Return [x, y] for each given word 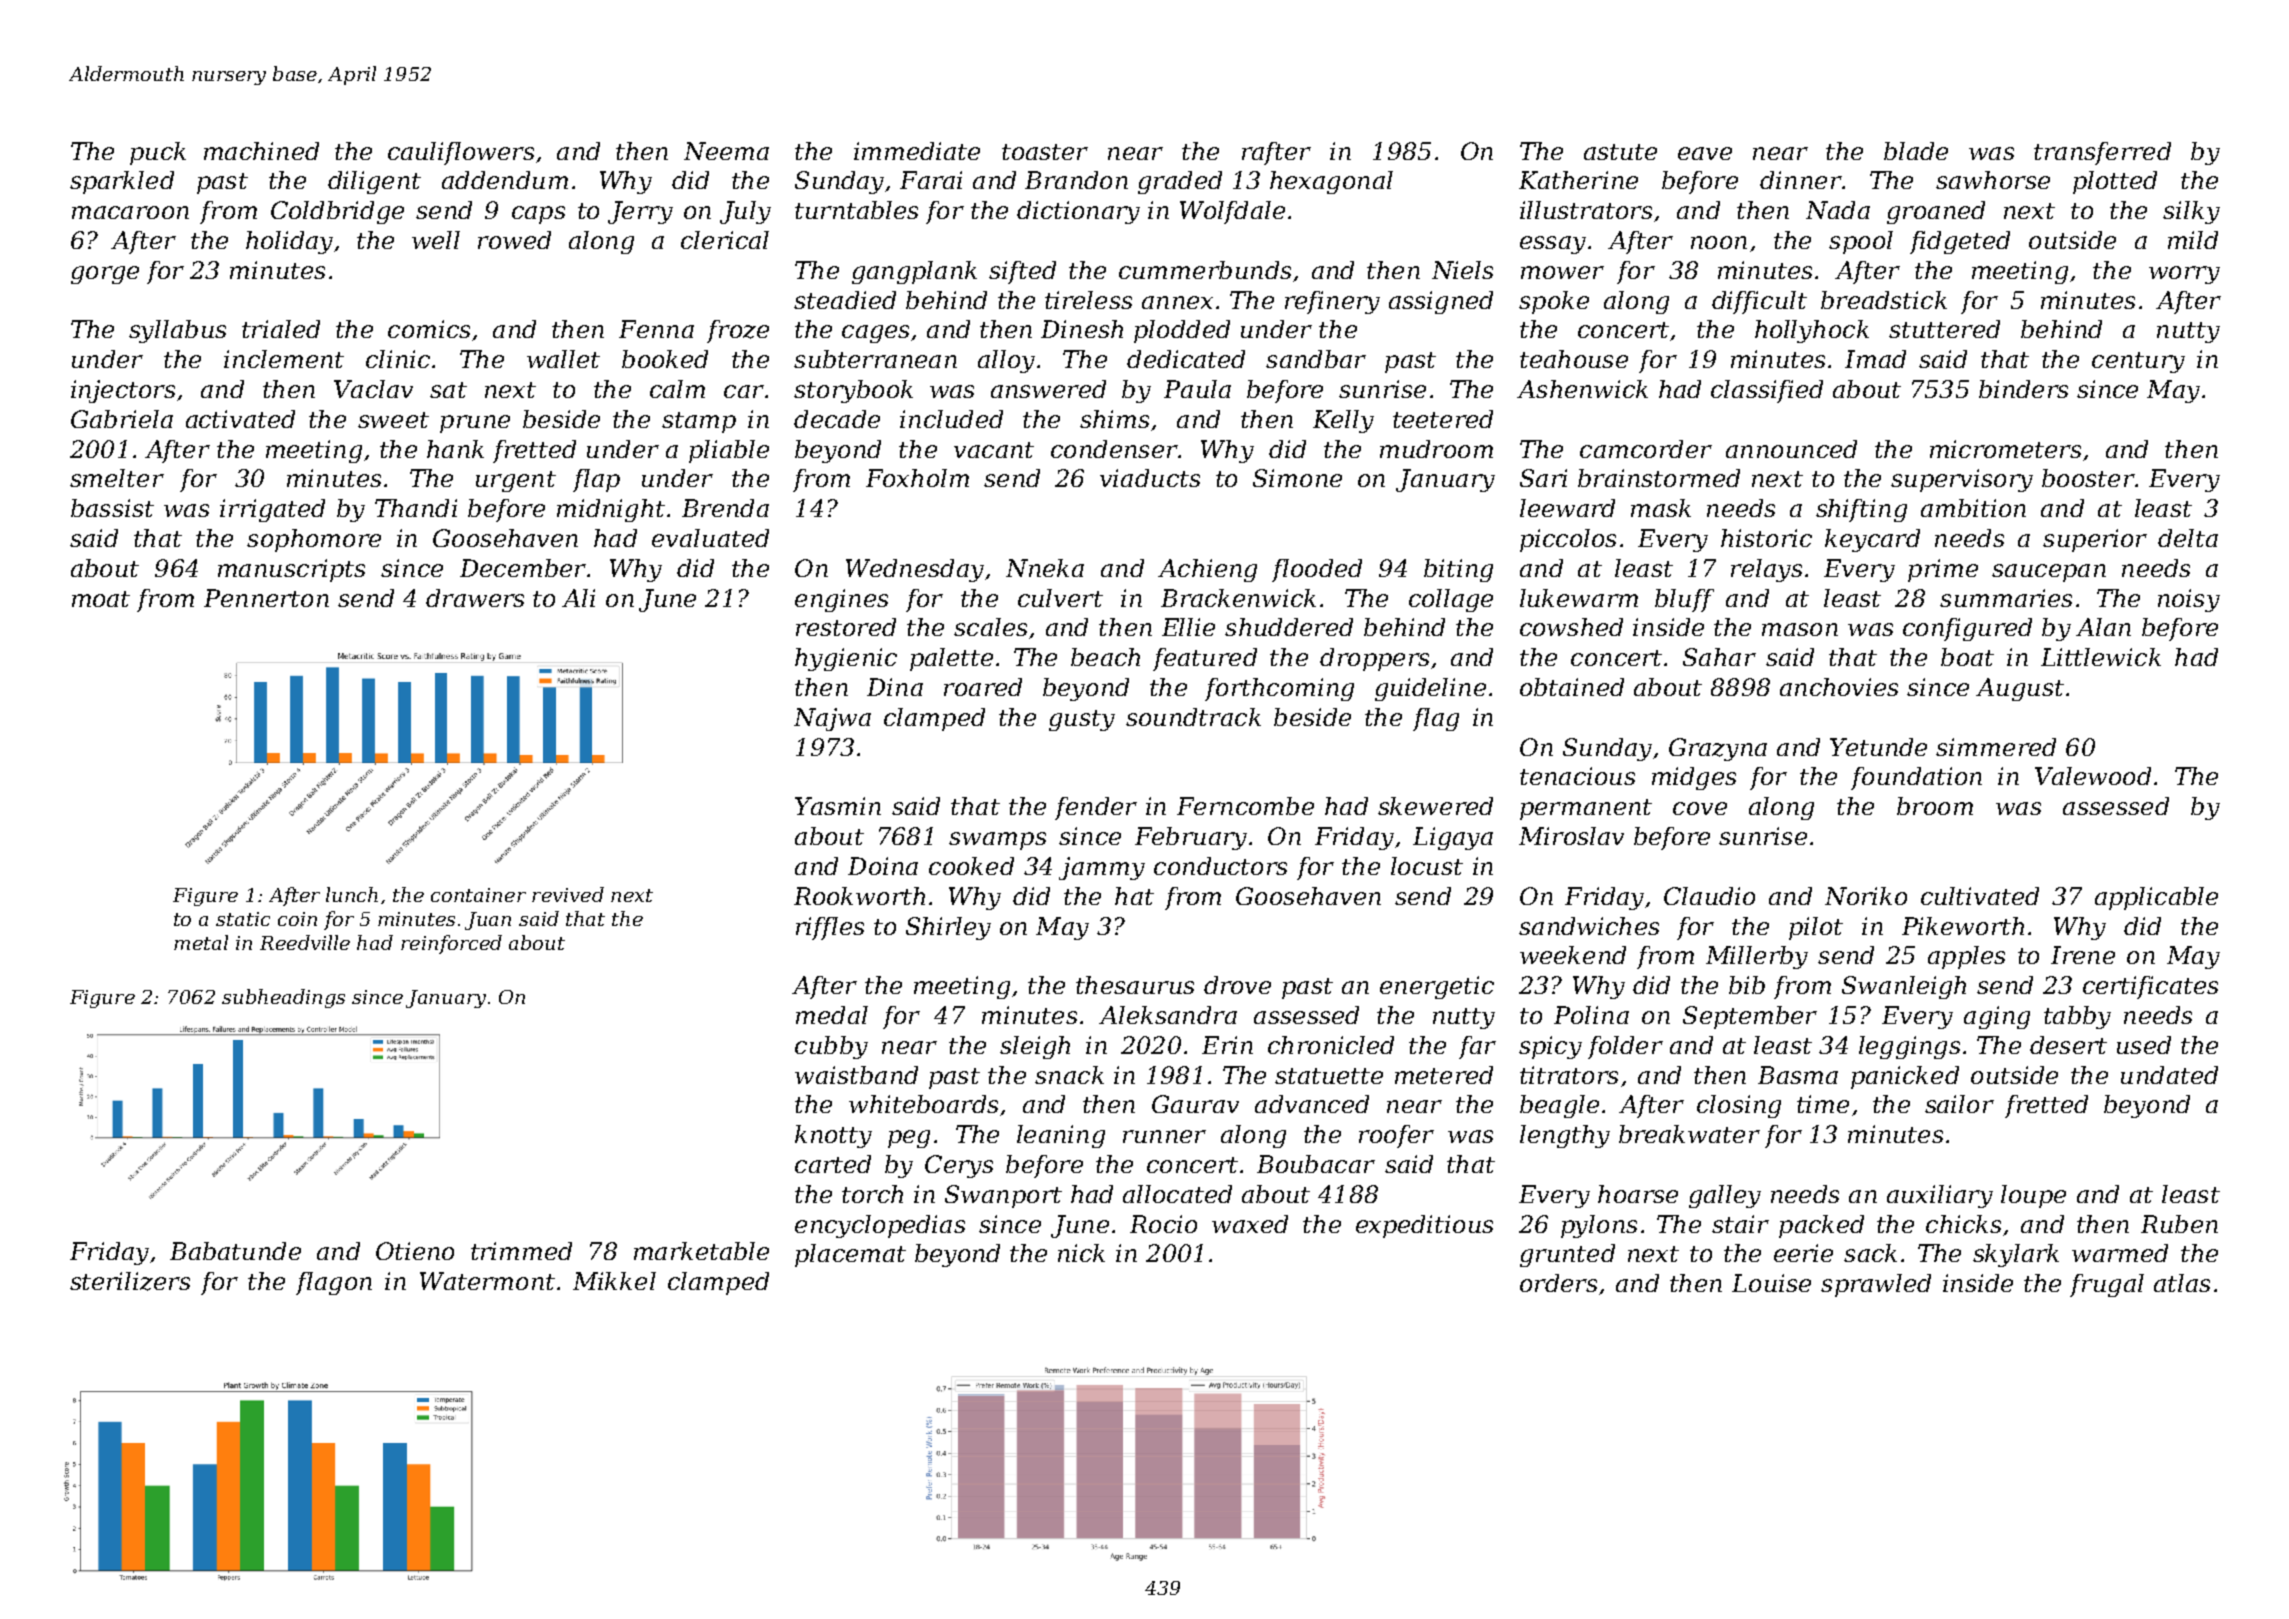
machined [261, 151]
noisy [2189, 600]
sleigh [1035, 1047]
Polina [1591, 1015]
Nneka [1045, 568]
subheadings [283, 998]
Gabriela [122, 419]
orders [1558, 1283]
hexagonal [1331, 182]
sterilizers [130, 1281]
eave [1705, 153]
